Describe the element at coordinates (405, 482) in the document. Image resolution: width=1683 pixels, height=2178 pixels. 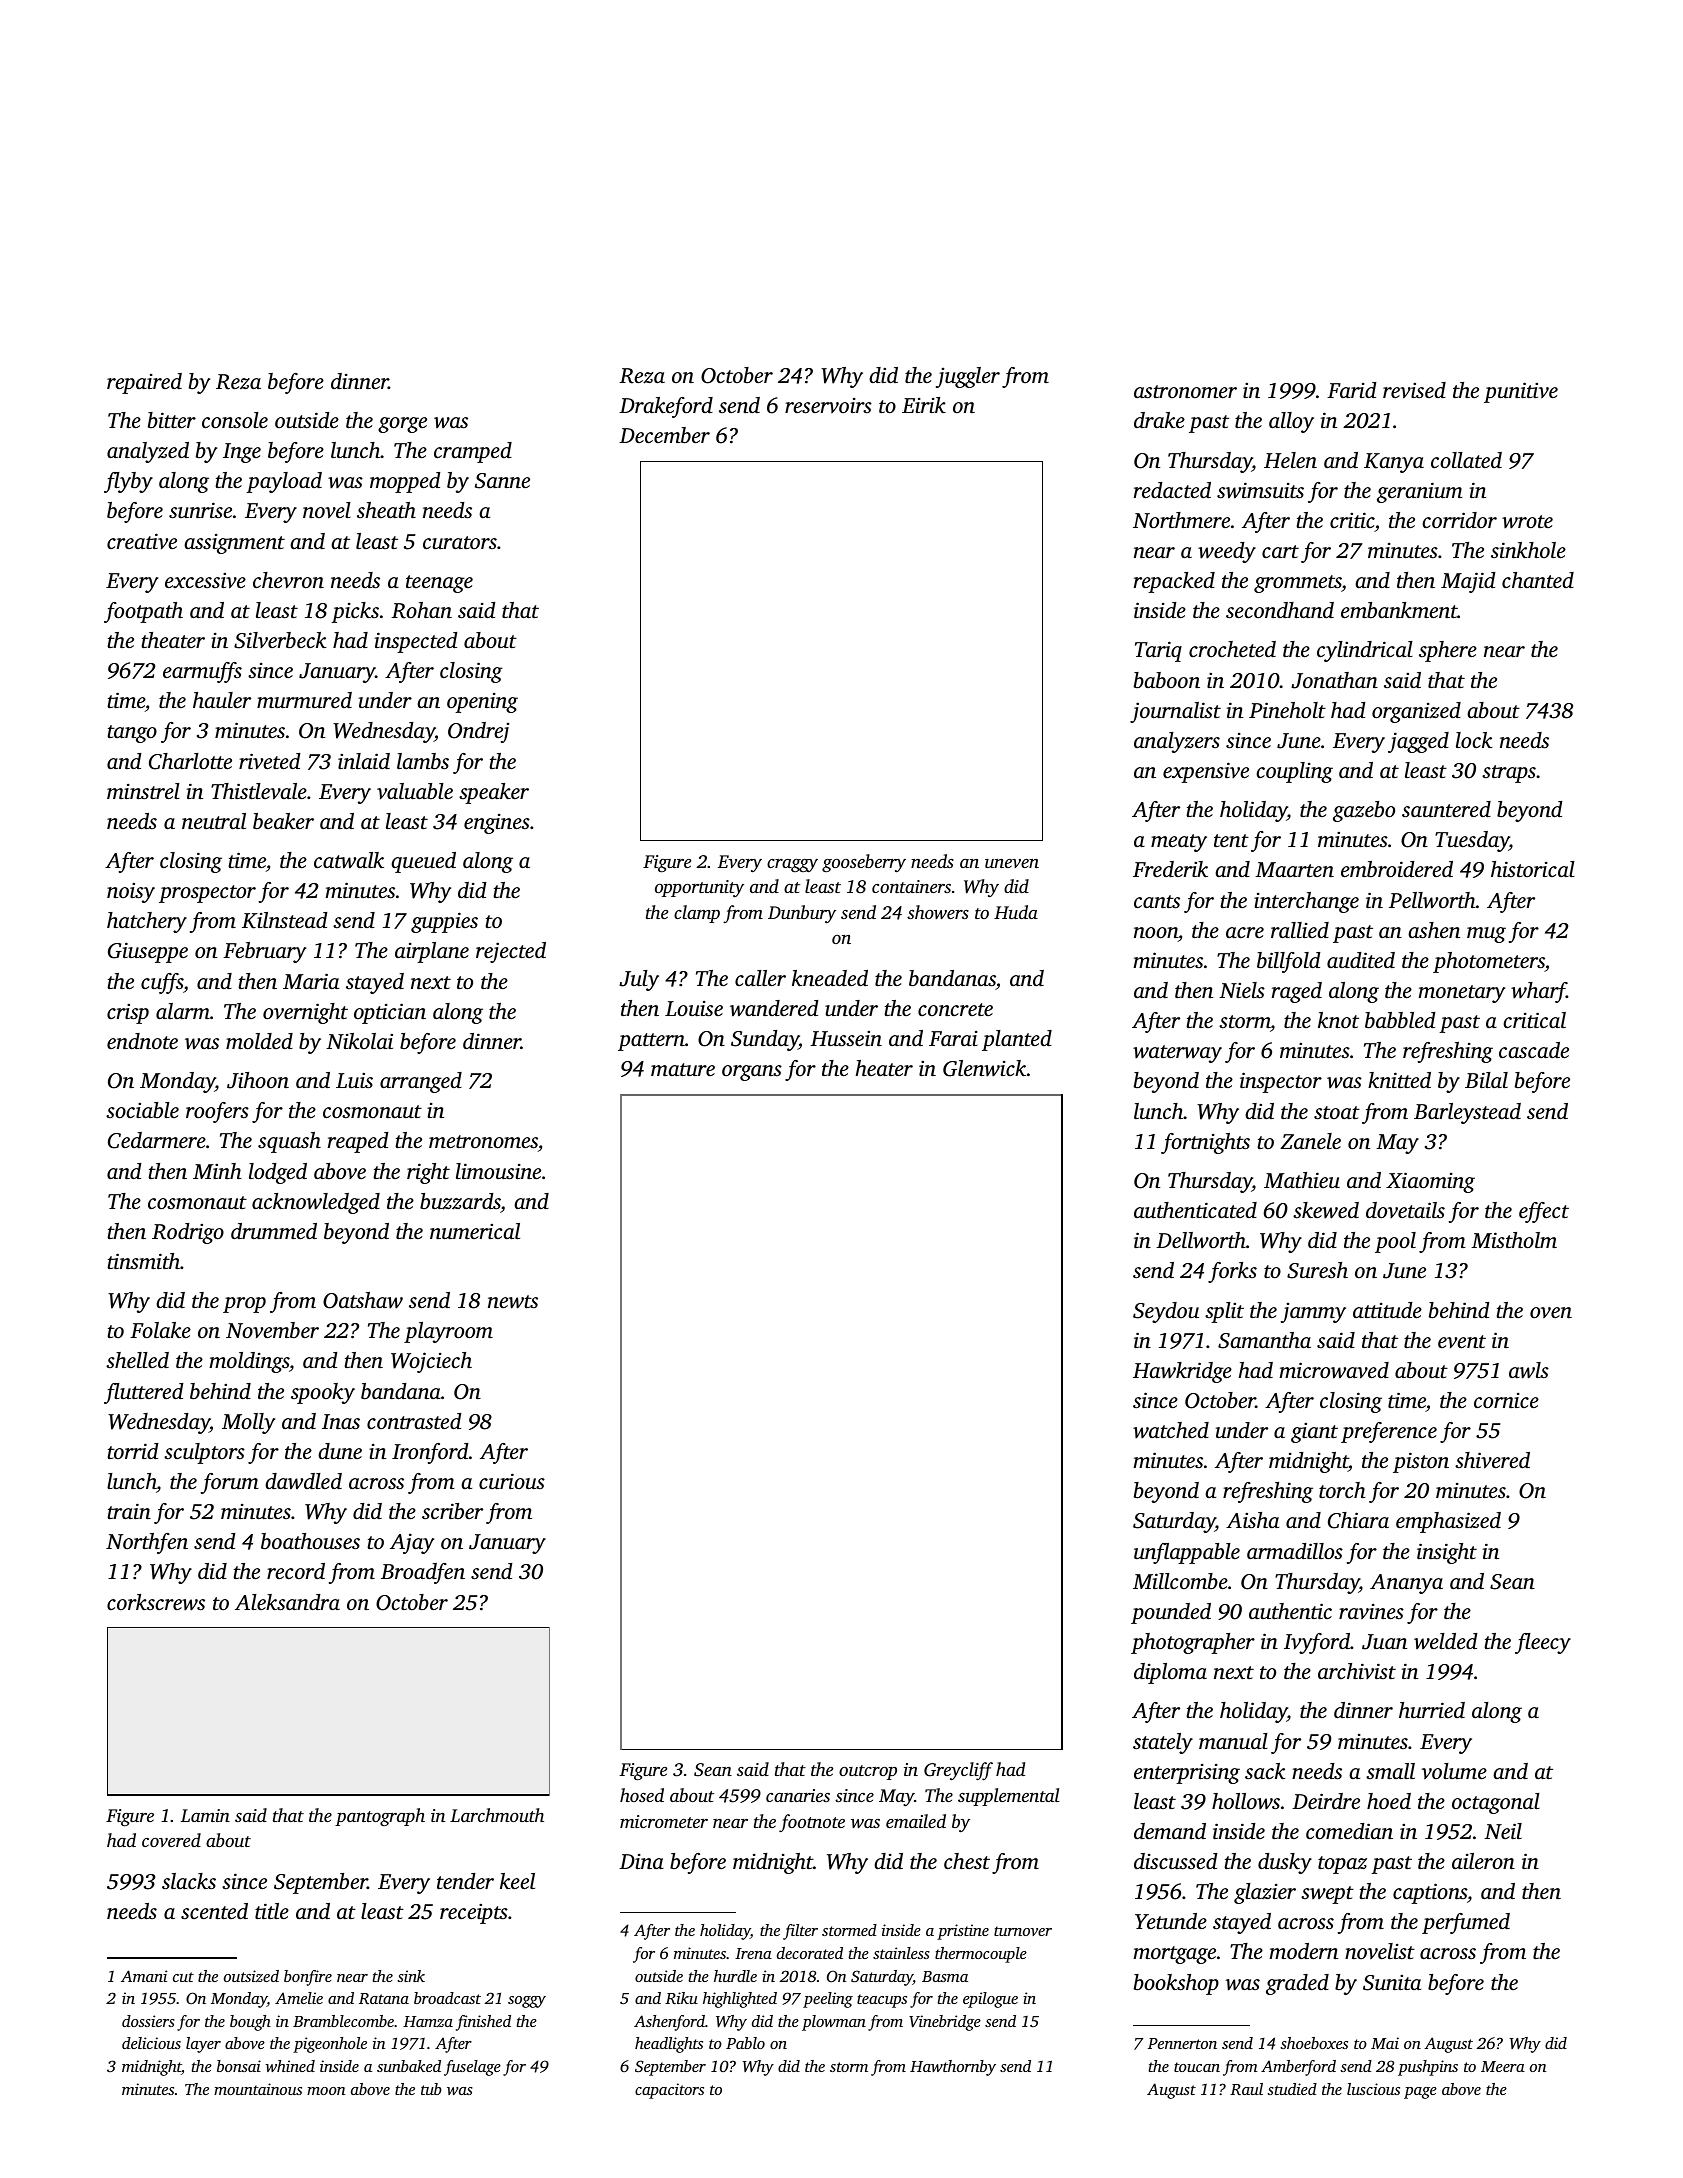
I see `mopped` at that location.
